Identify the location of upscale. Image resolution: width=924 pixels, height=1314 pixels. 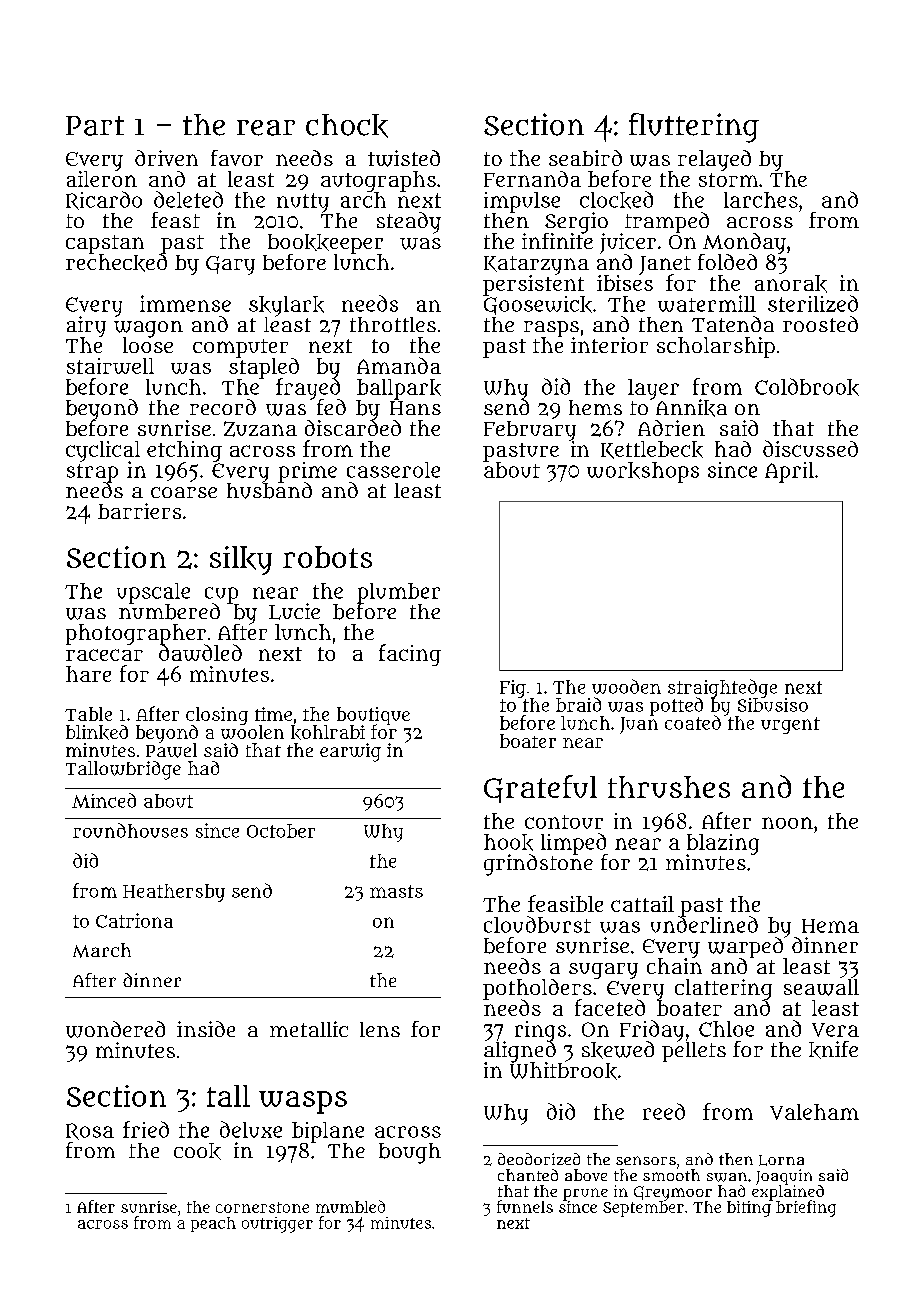
(153, 593).
